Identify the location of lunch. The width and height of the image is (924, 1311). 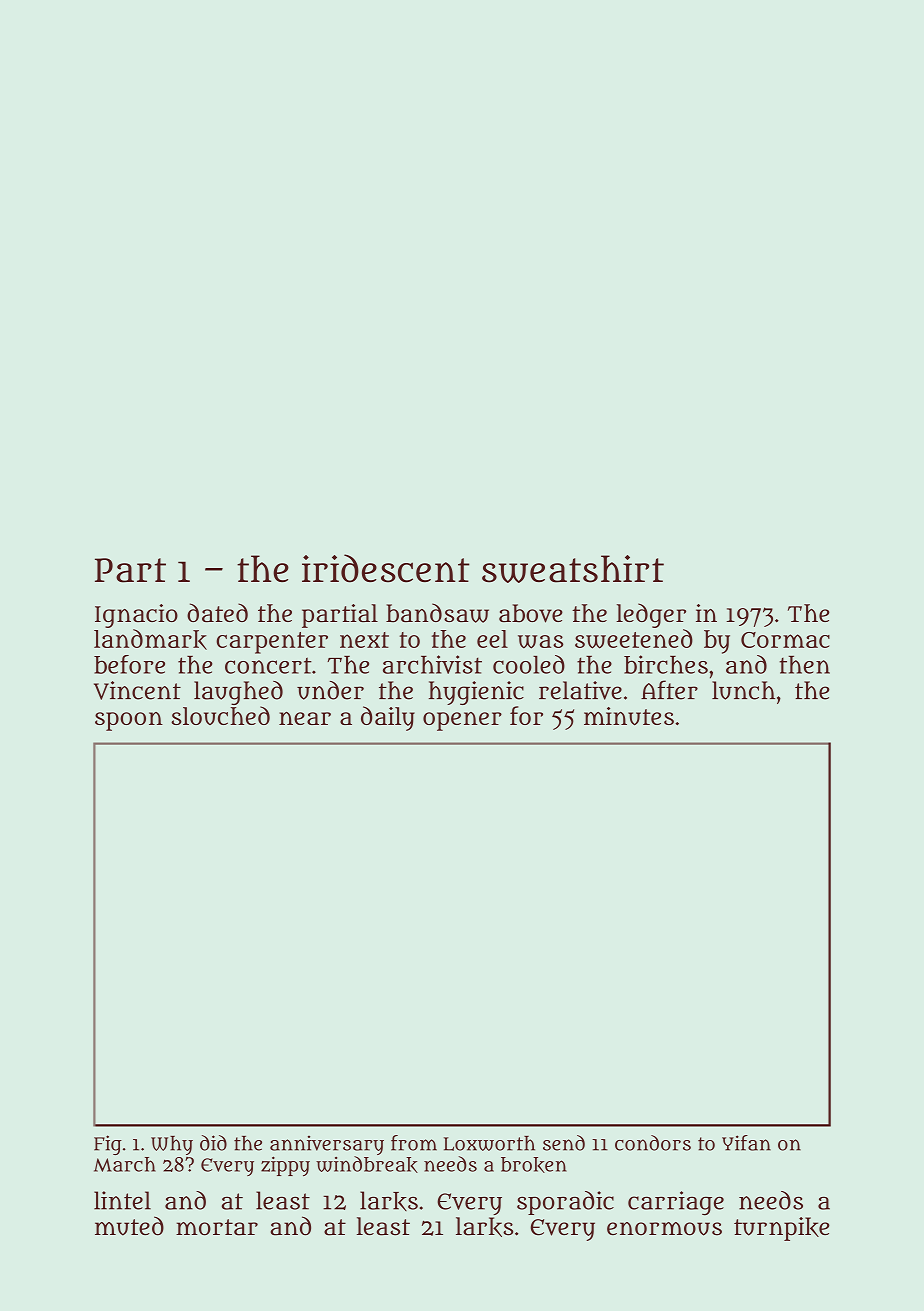
(743, 690).
